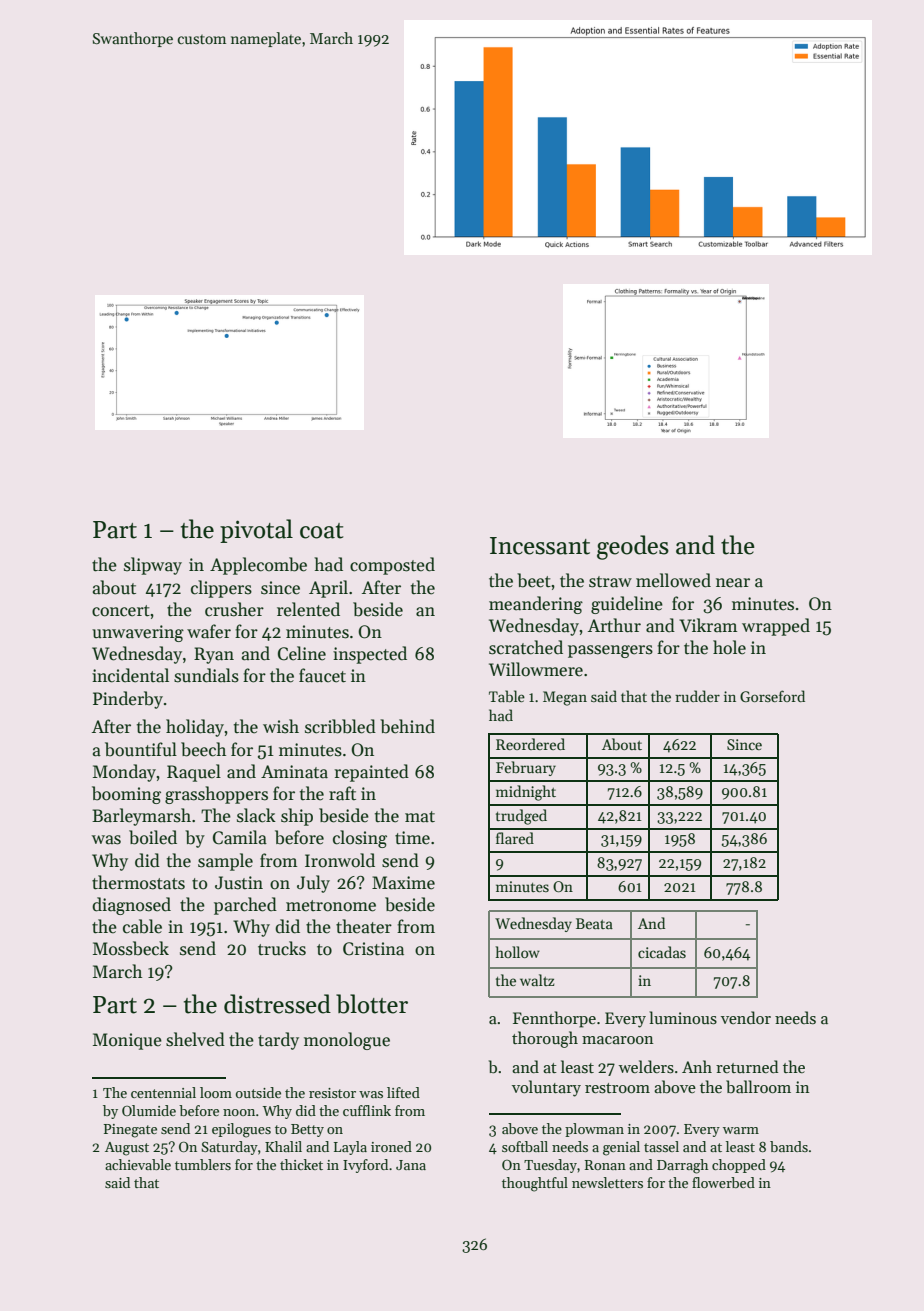  What do you see at coordinates (371, 773) in the screenshot?
I see `repainted` at bounding box center [371, 773].
